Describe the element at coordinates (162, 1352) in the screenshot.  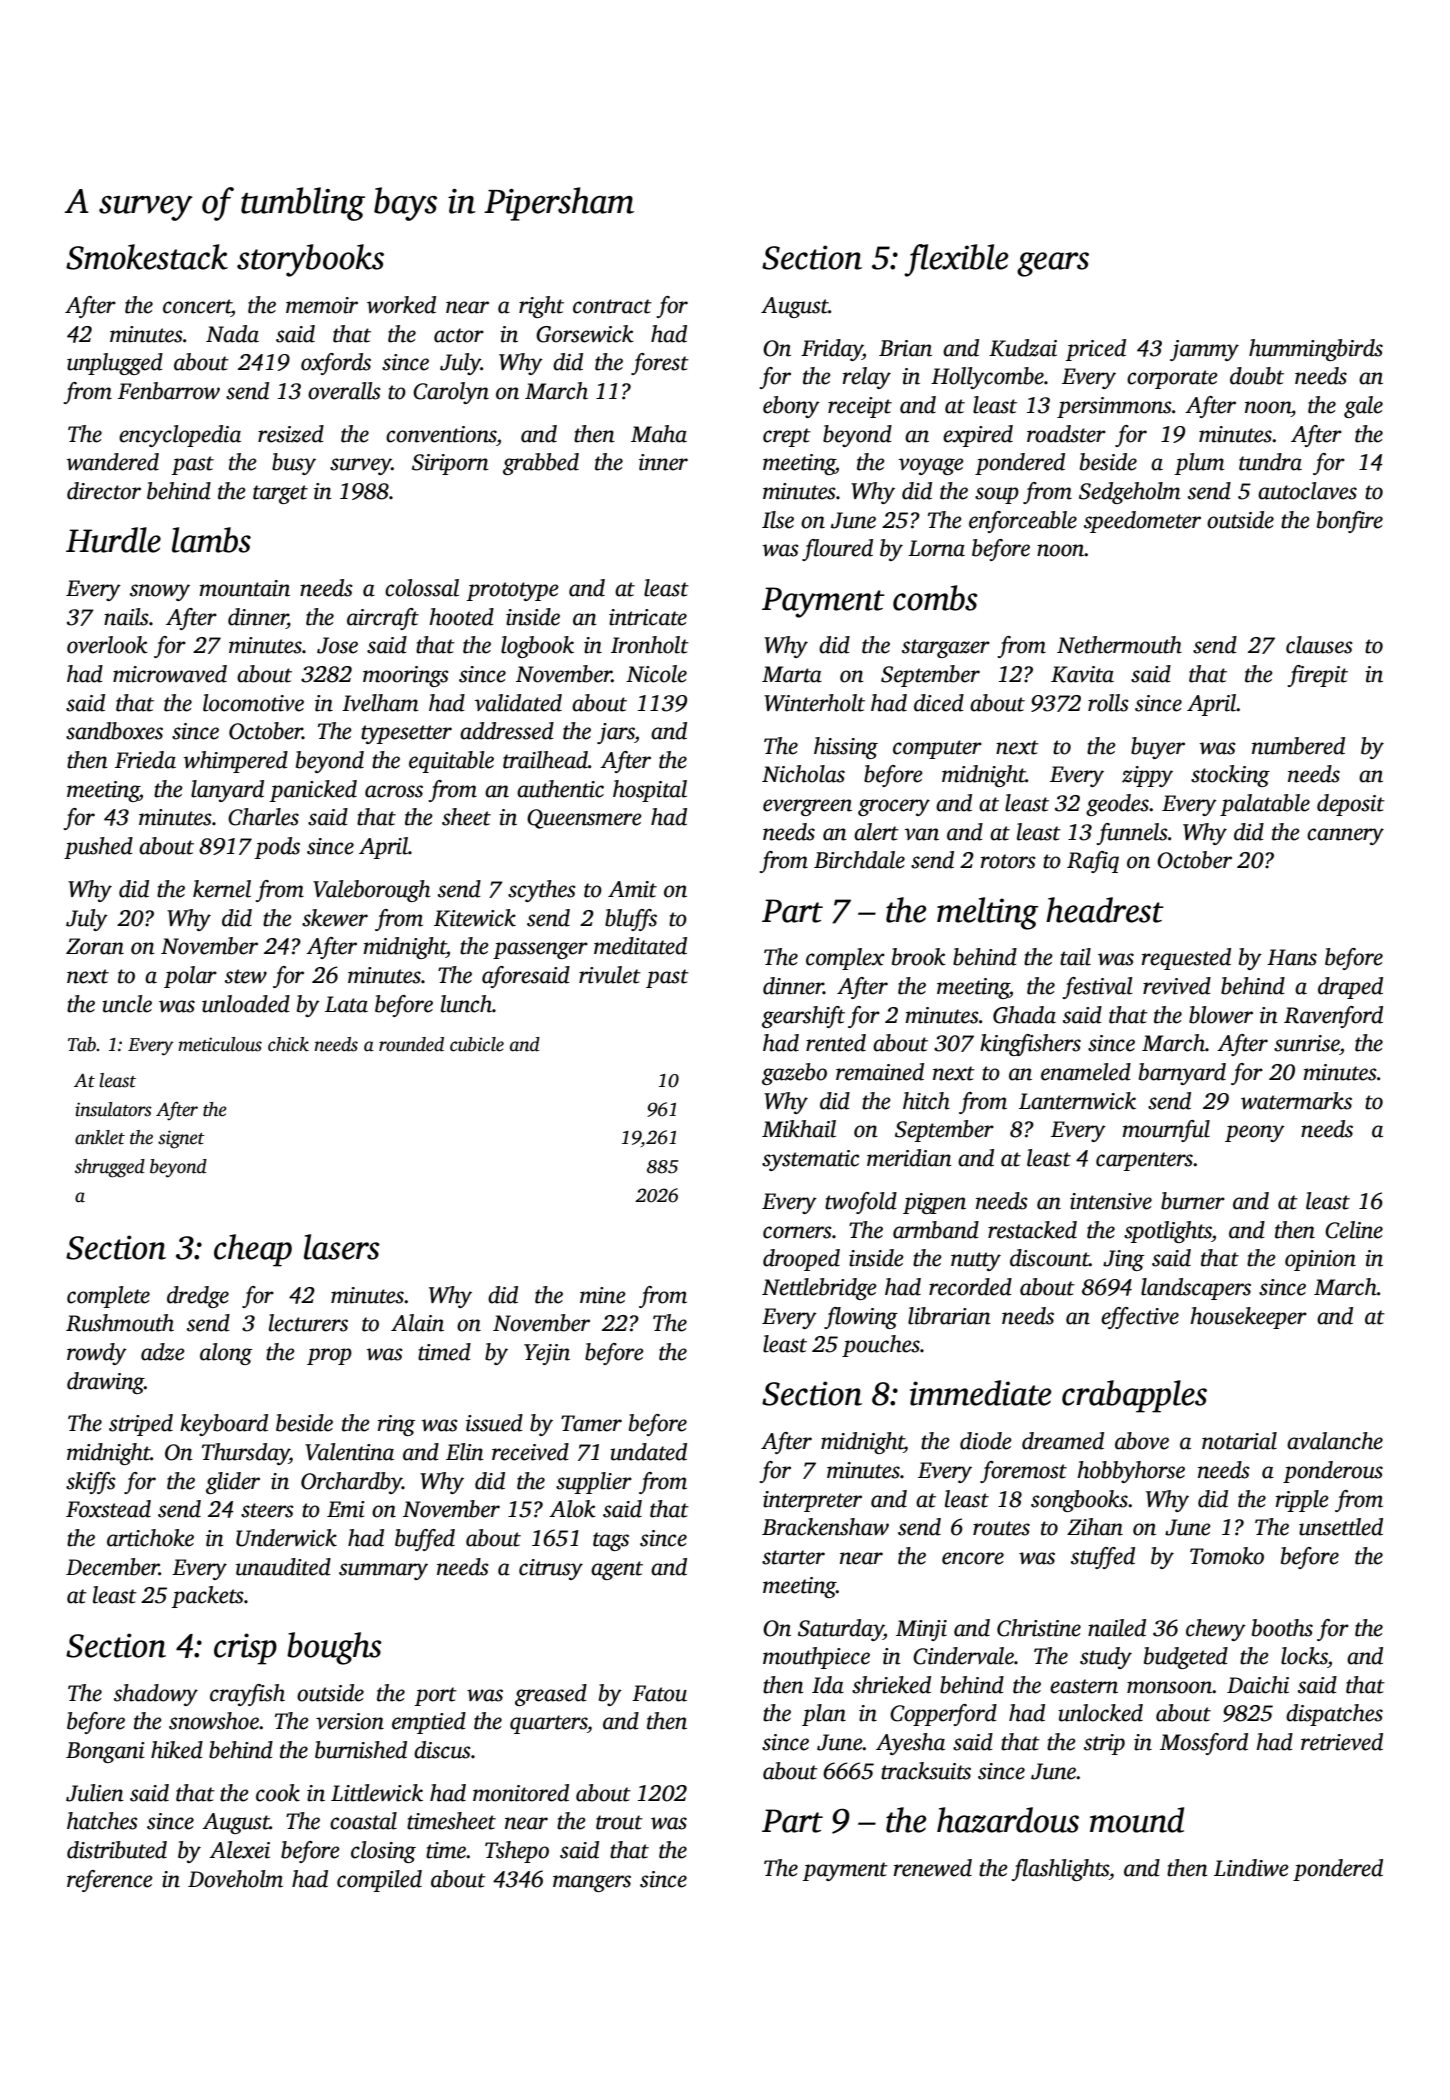
I see `adze` at that location.
